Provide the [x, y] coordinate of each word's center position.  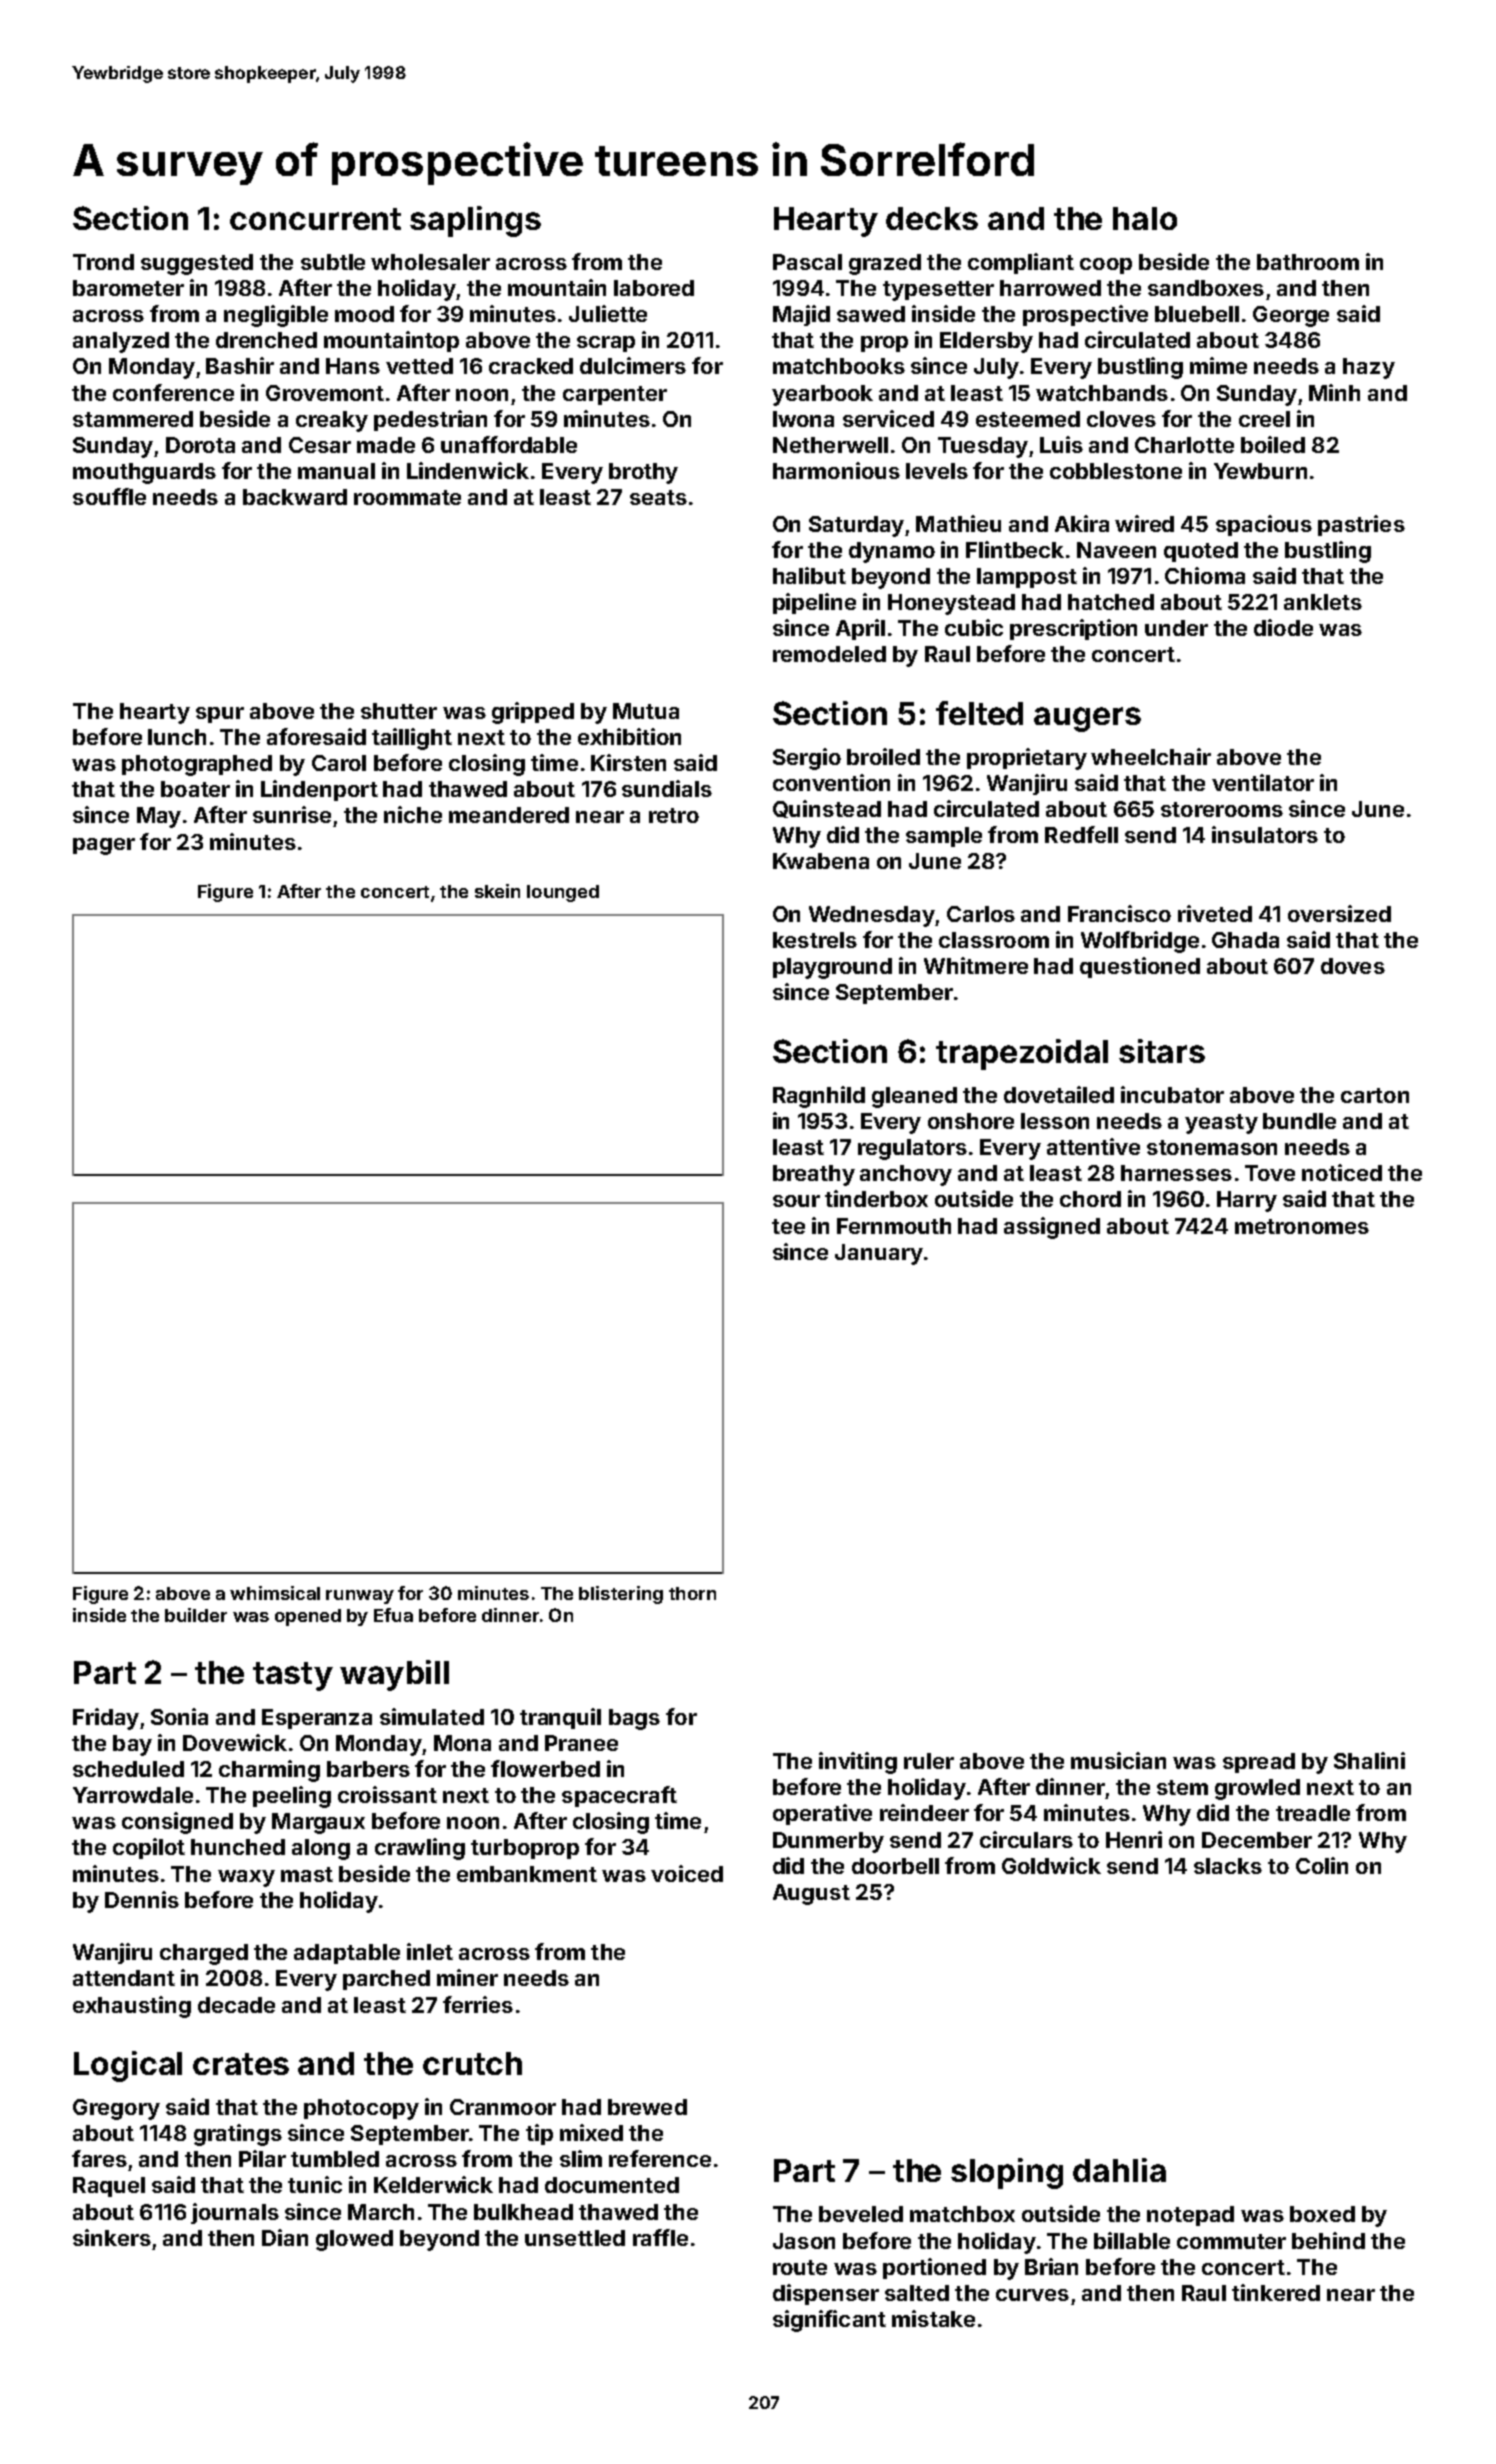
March [381, 2212]
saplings [475, 221]
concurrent [315, 219]
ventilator [1263, 782]
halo [1145, 218]
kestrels [815, 940]
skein [497, 891]
